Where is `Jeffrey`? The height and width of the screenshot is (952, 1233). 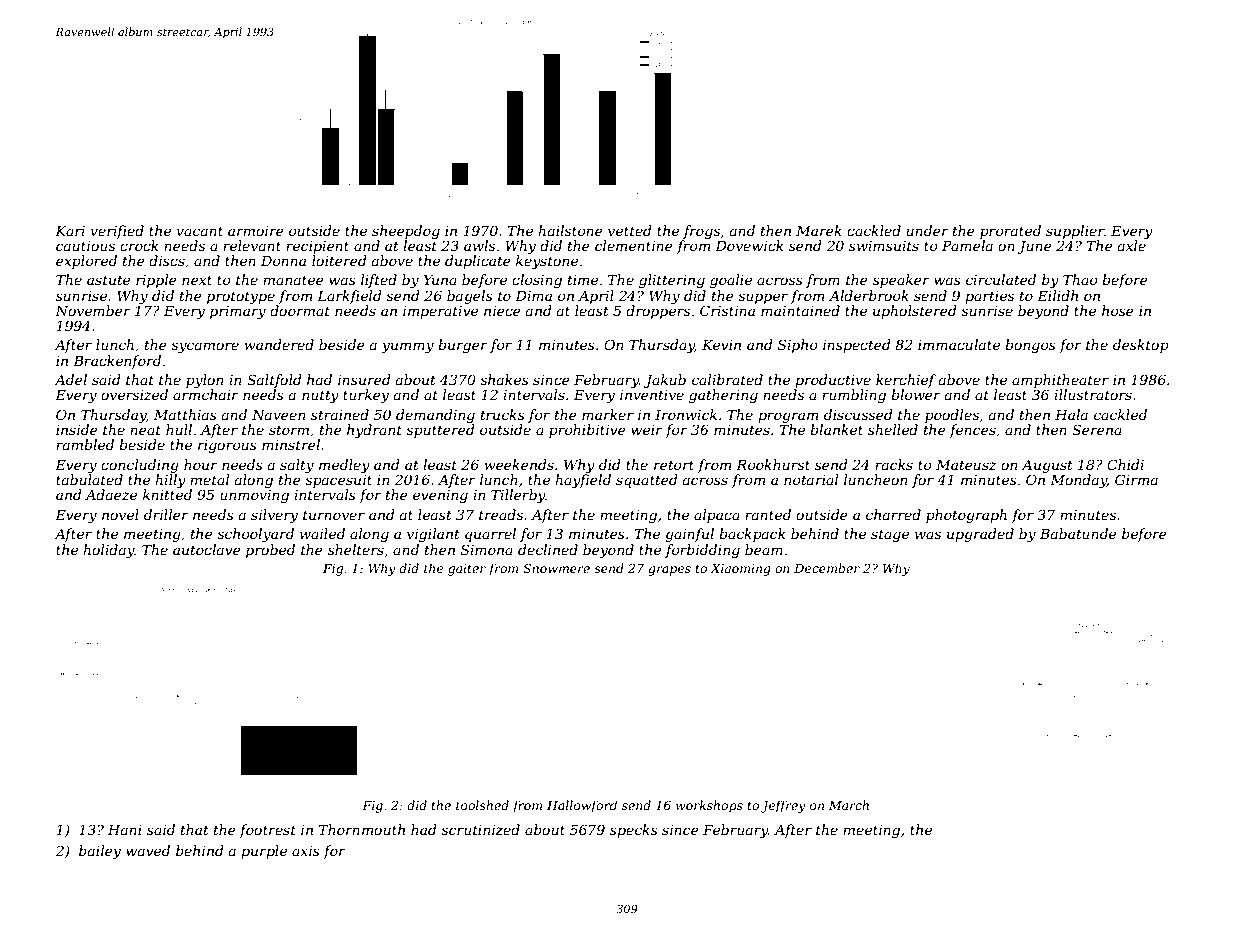 Jeffrey is located at coordinates (783, 806).
